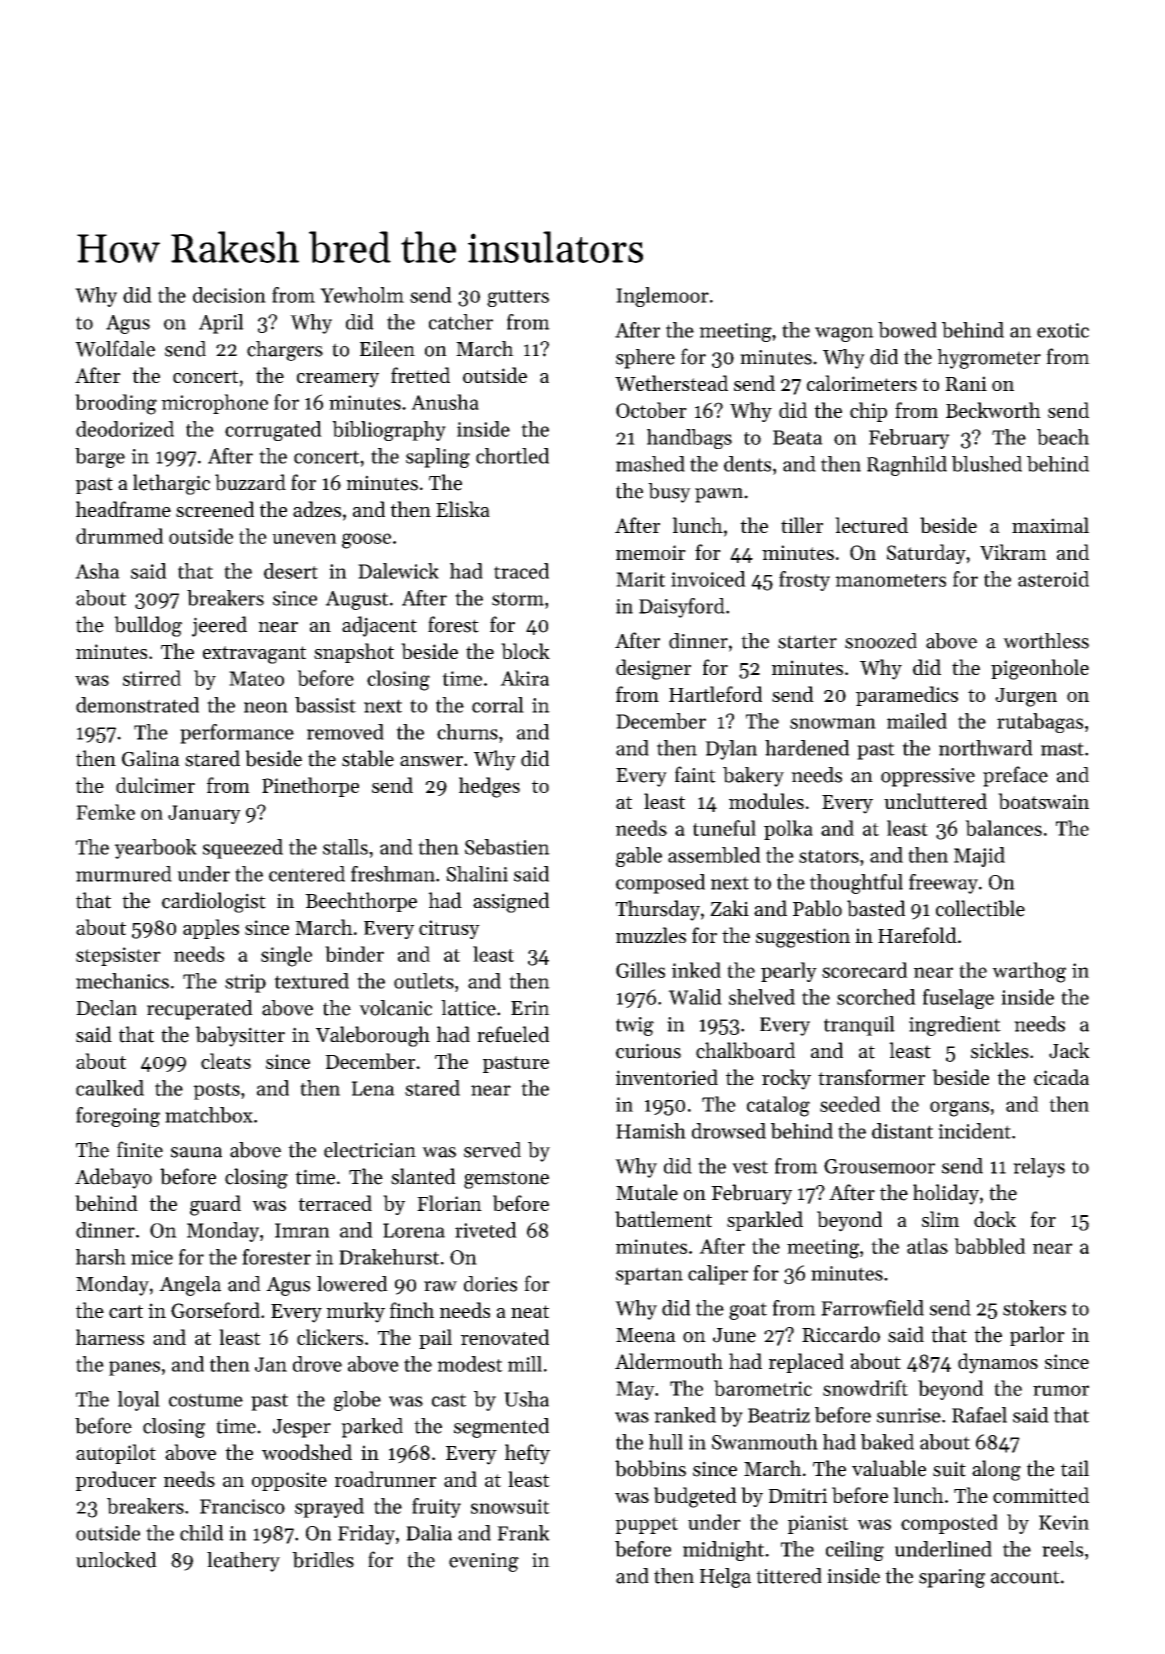  I want to click on bridles, so click(323, 1560).
